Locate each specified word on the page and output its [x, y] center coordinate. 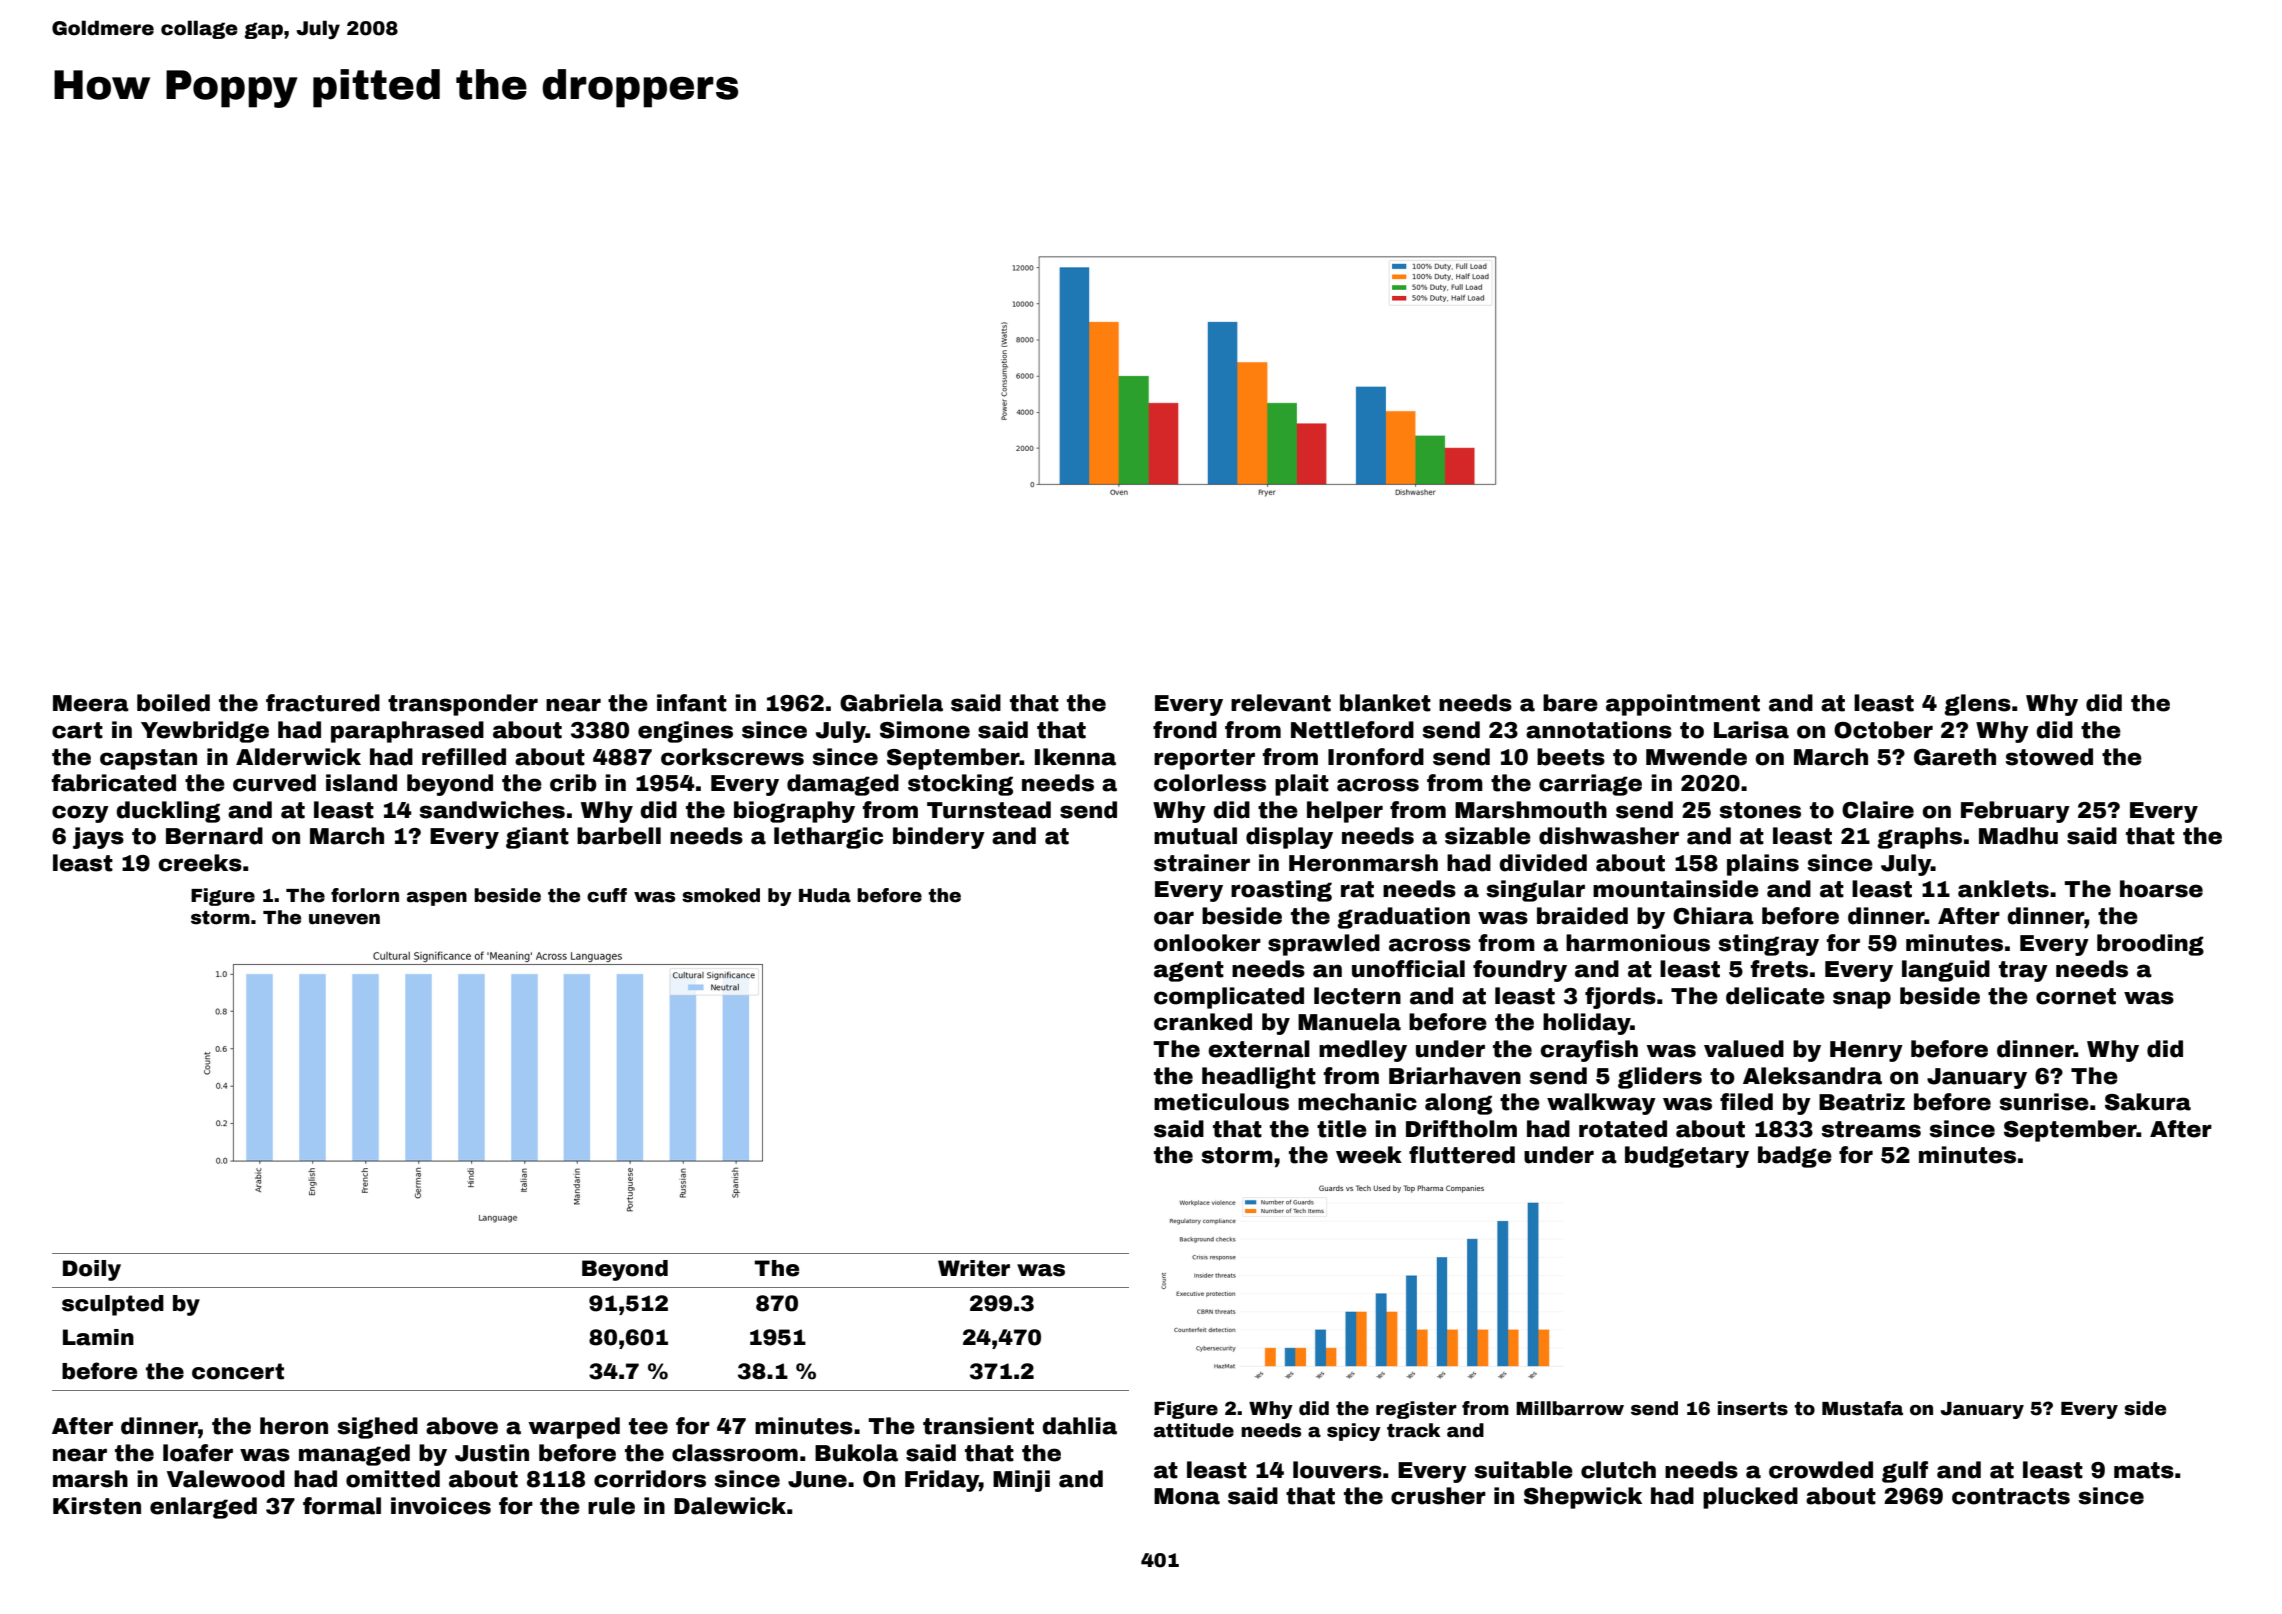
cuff [607, 895]
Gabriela [891, 703]
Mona [1187, 1496]
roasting [1281, 891]
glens [1977, 705]
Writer [974, 1268]
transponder [463, 705]
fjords [1620, 998]
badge [1795, 1157]
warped [574, 1428]
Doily [92, 1270]
